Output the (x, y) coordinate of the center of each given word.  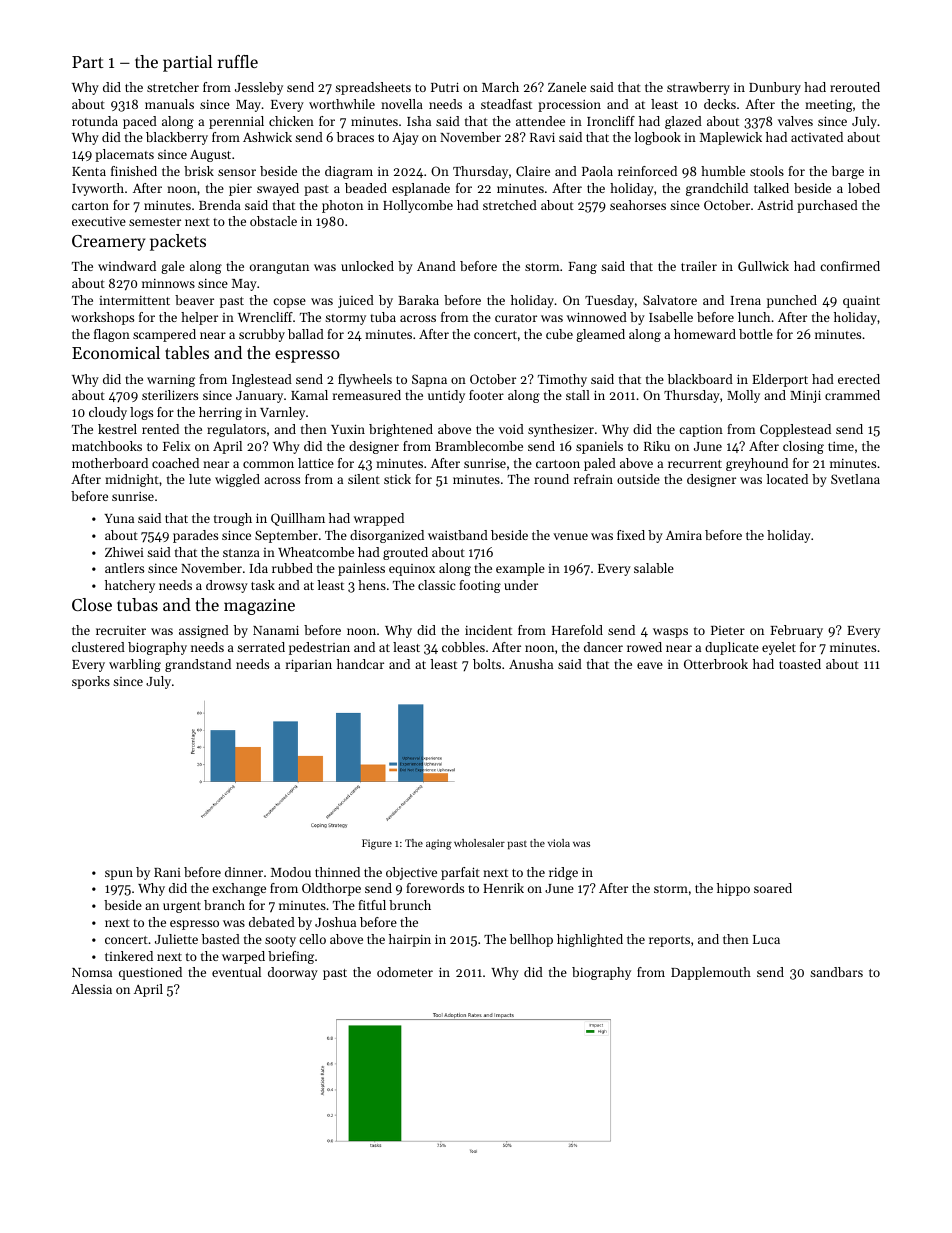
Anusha (531, 664)
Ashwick (267, 137)
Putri (445, 87)
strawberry (698, 88)
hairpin (410, 940)
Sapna (429, 380)
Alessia (91, 989)
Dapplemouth (711, 973)
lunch (754, 317)
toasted (800, 664)
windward (127, 266)
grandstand (198, 665)
